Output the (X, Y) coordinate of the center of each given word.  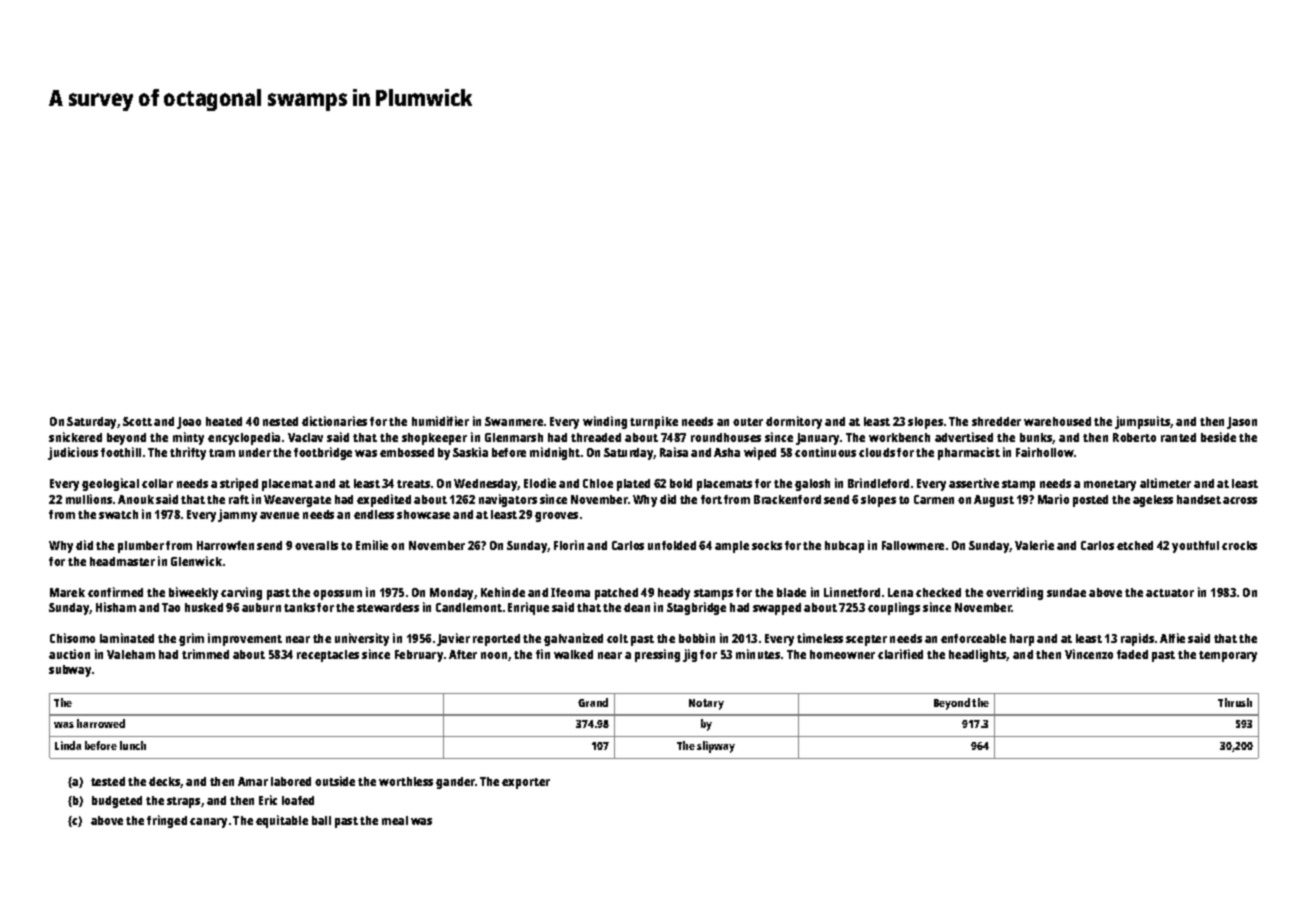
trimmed (205, 654)
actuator (1170, 593)
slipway (716, 747)
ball (321, 820)
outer (748, 422)
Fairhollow (1045, 452)
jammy (237, 515)
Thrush (1235, 702)
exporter (526, 783)
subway (70, 671)
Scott (137, 421)
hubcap (844, 547)
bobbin (697, 638)
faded (1132, 654)
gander (455, 783)
